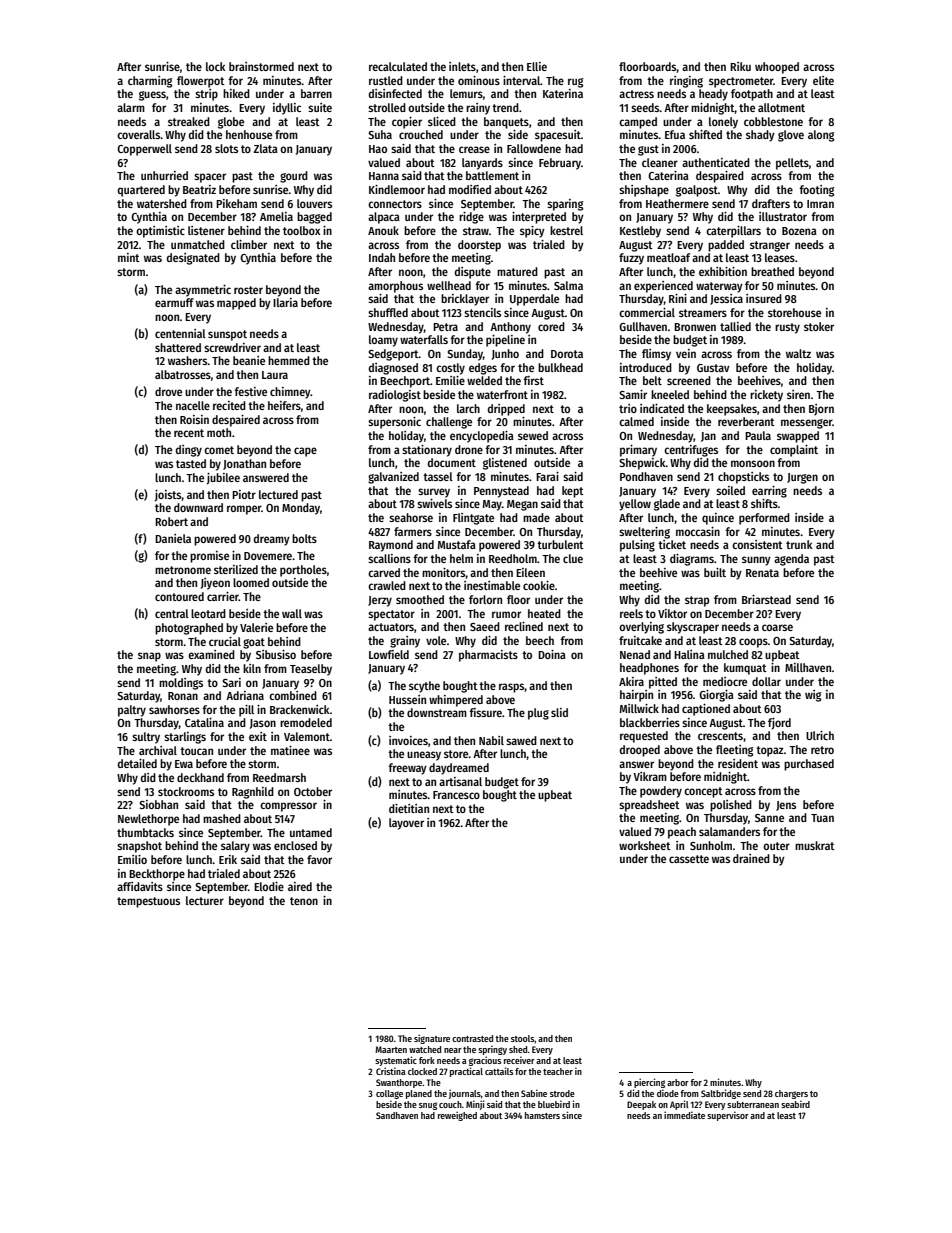 Image resolution: width=952 pixels, height=1233 pixels. I want to click on Imran, so click(820, 204).
